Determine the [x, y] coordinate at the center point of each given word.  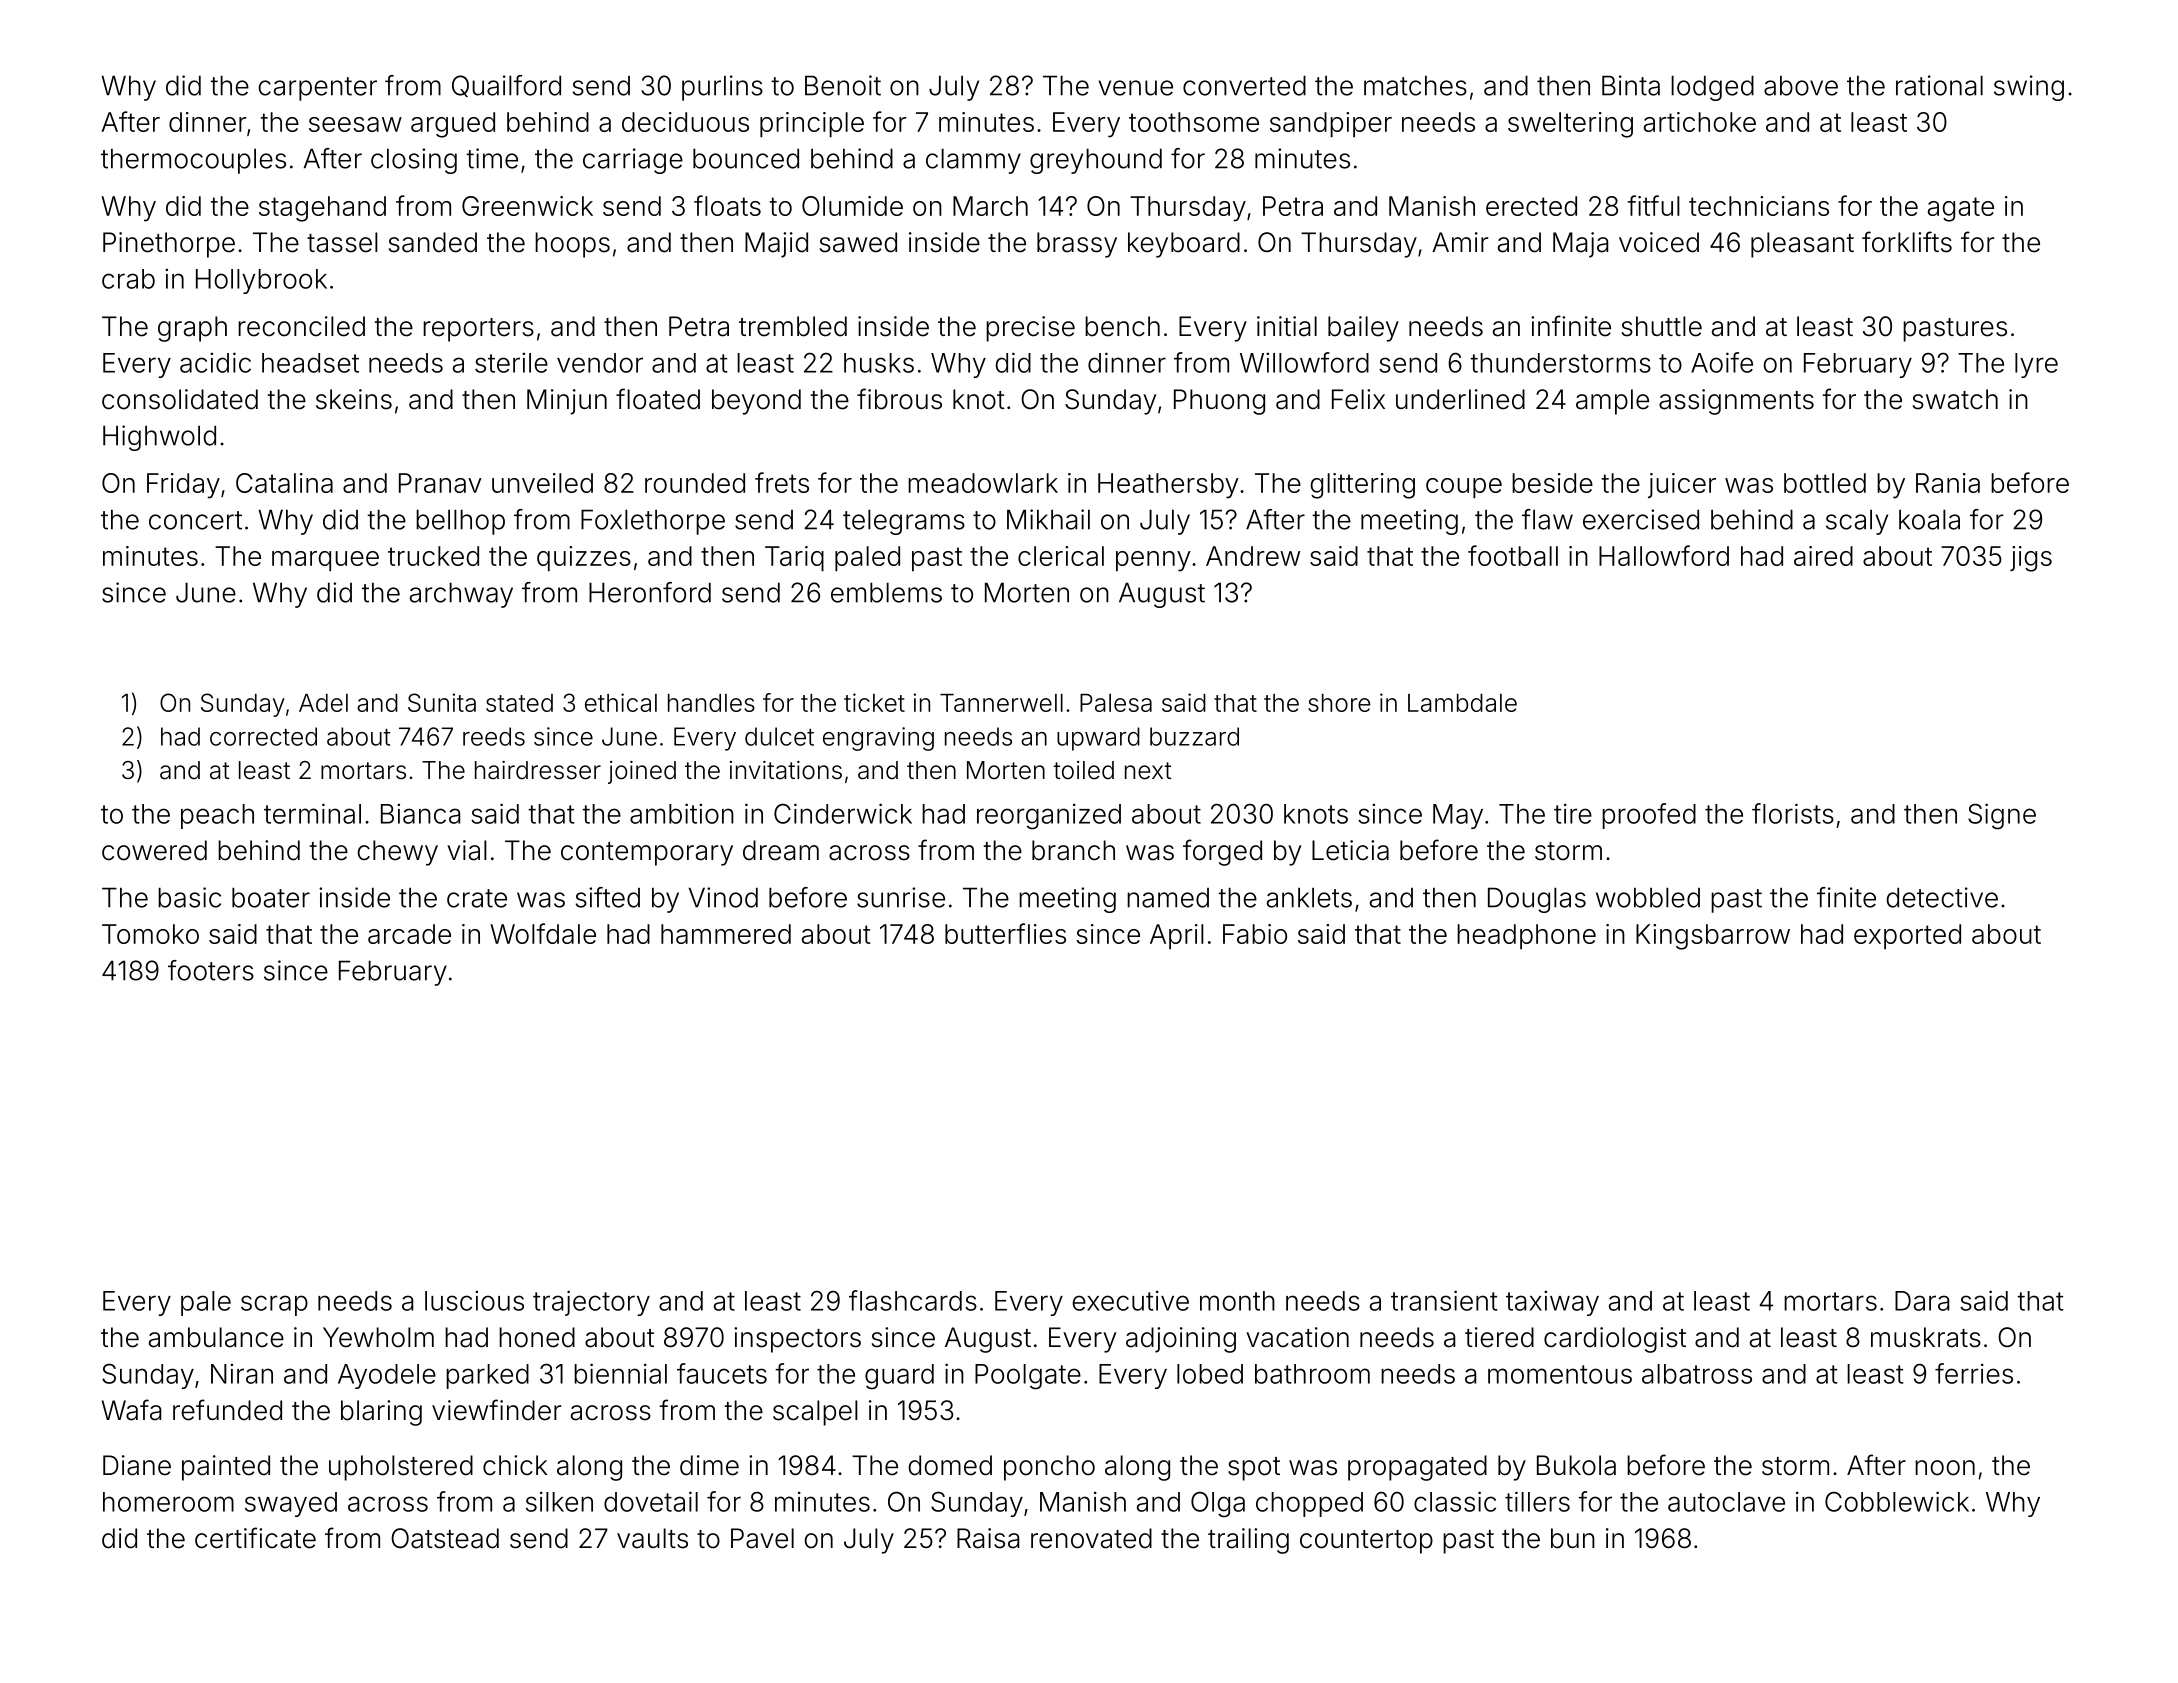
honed [537, 1337]
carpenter [318, 89]
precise [1030, 329]
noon [1945, 1468]
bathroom [1312, 1374]
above [1801, 85]
